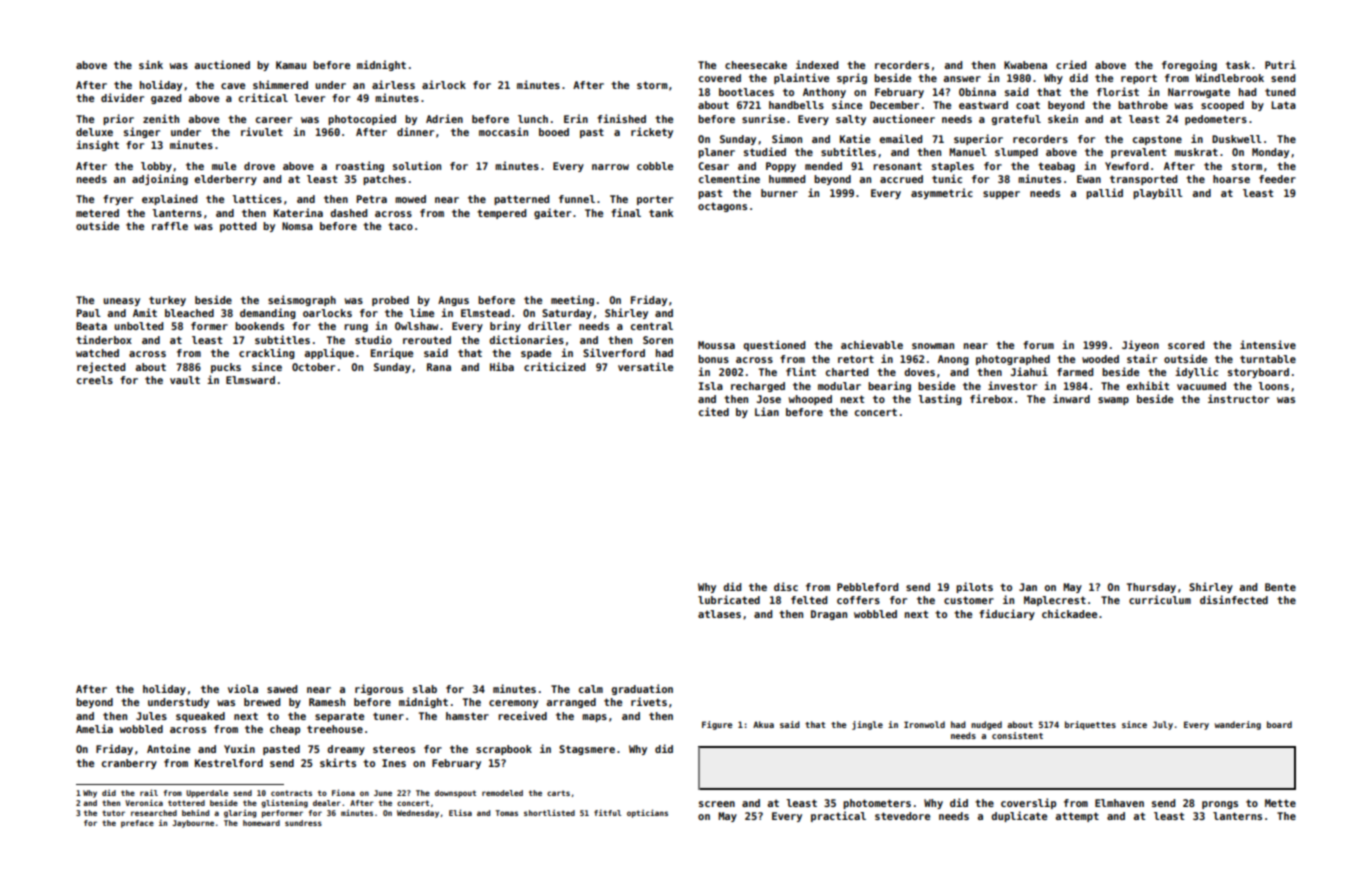  What do you see at coordinates (711, 386) in the screenshot?
I see `Isla` at bounding box center [711, 386].
